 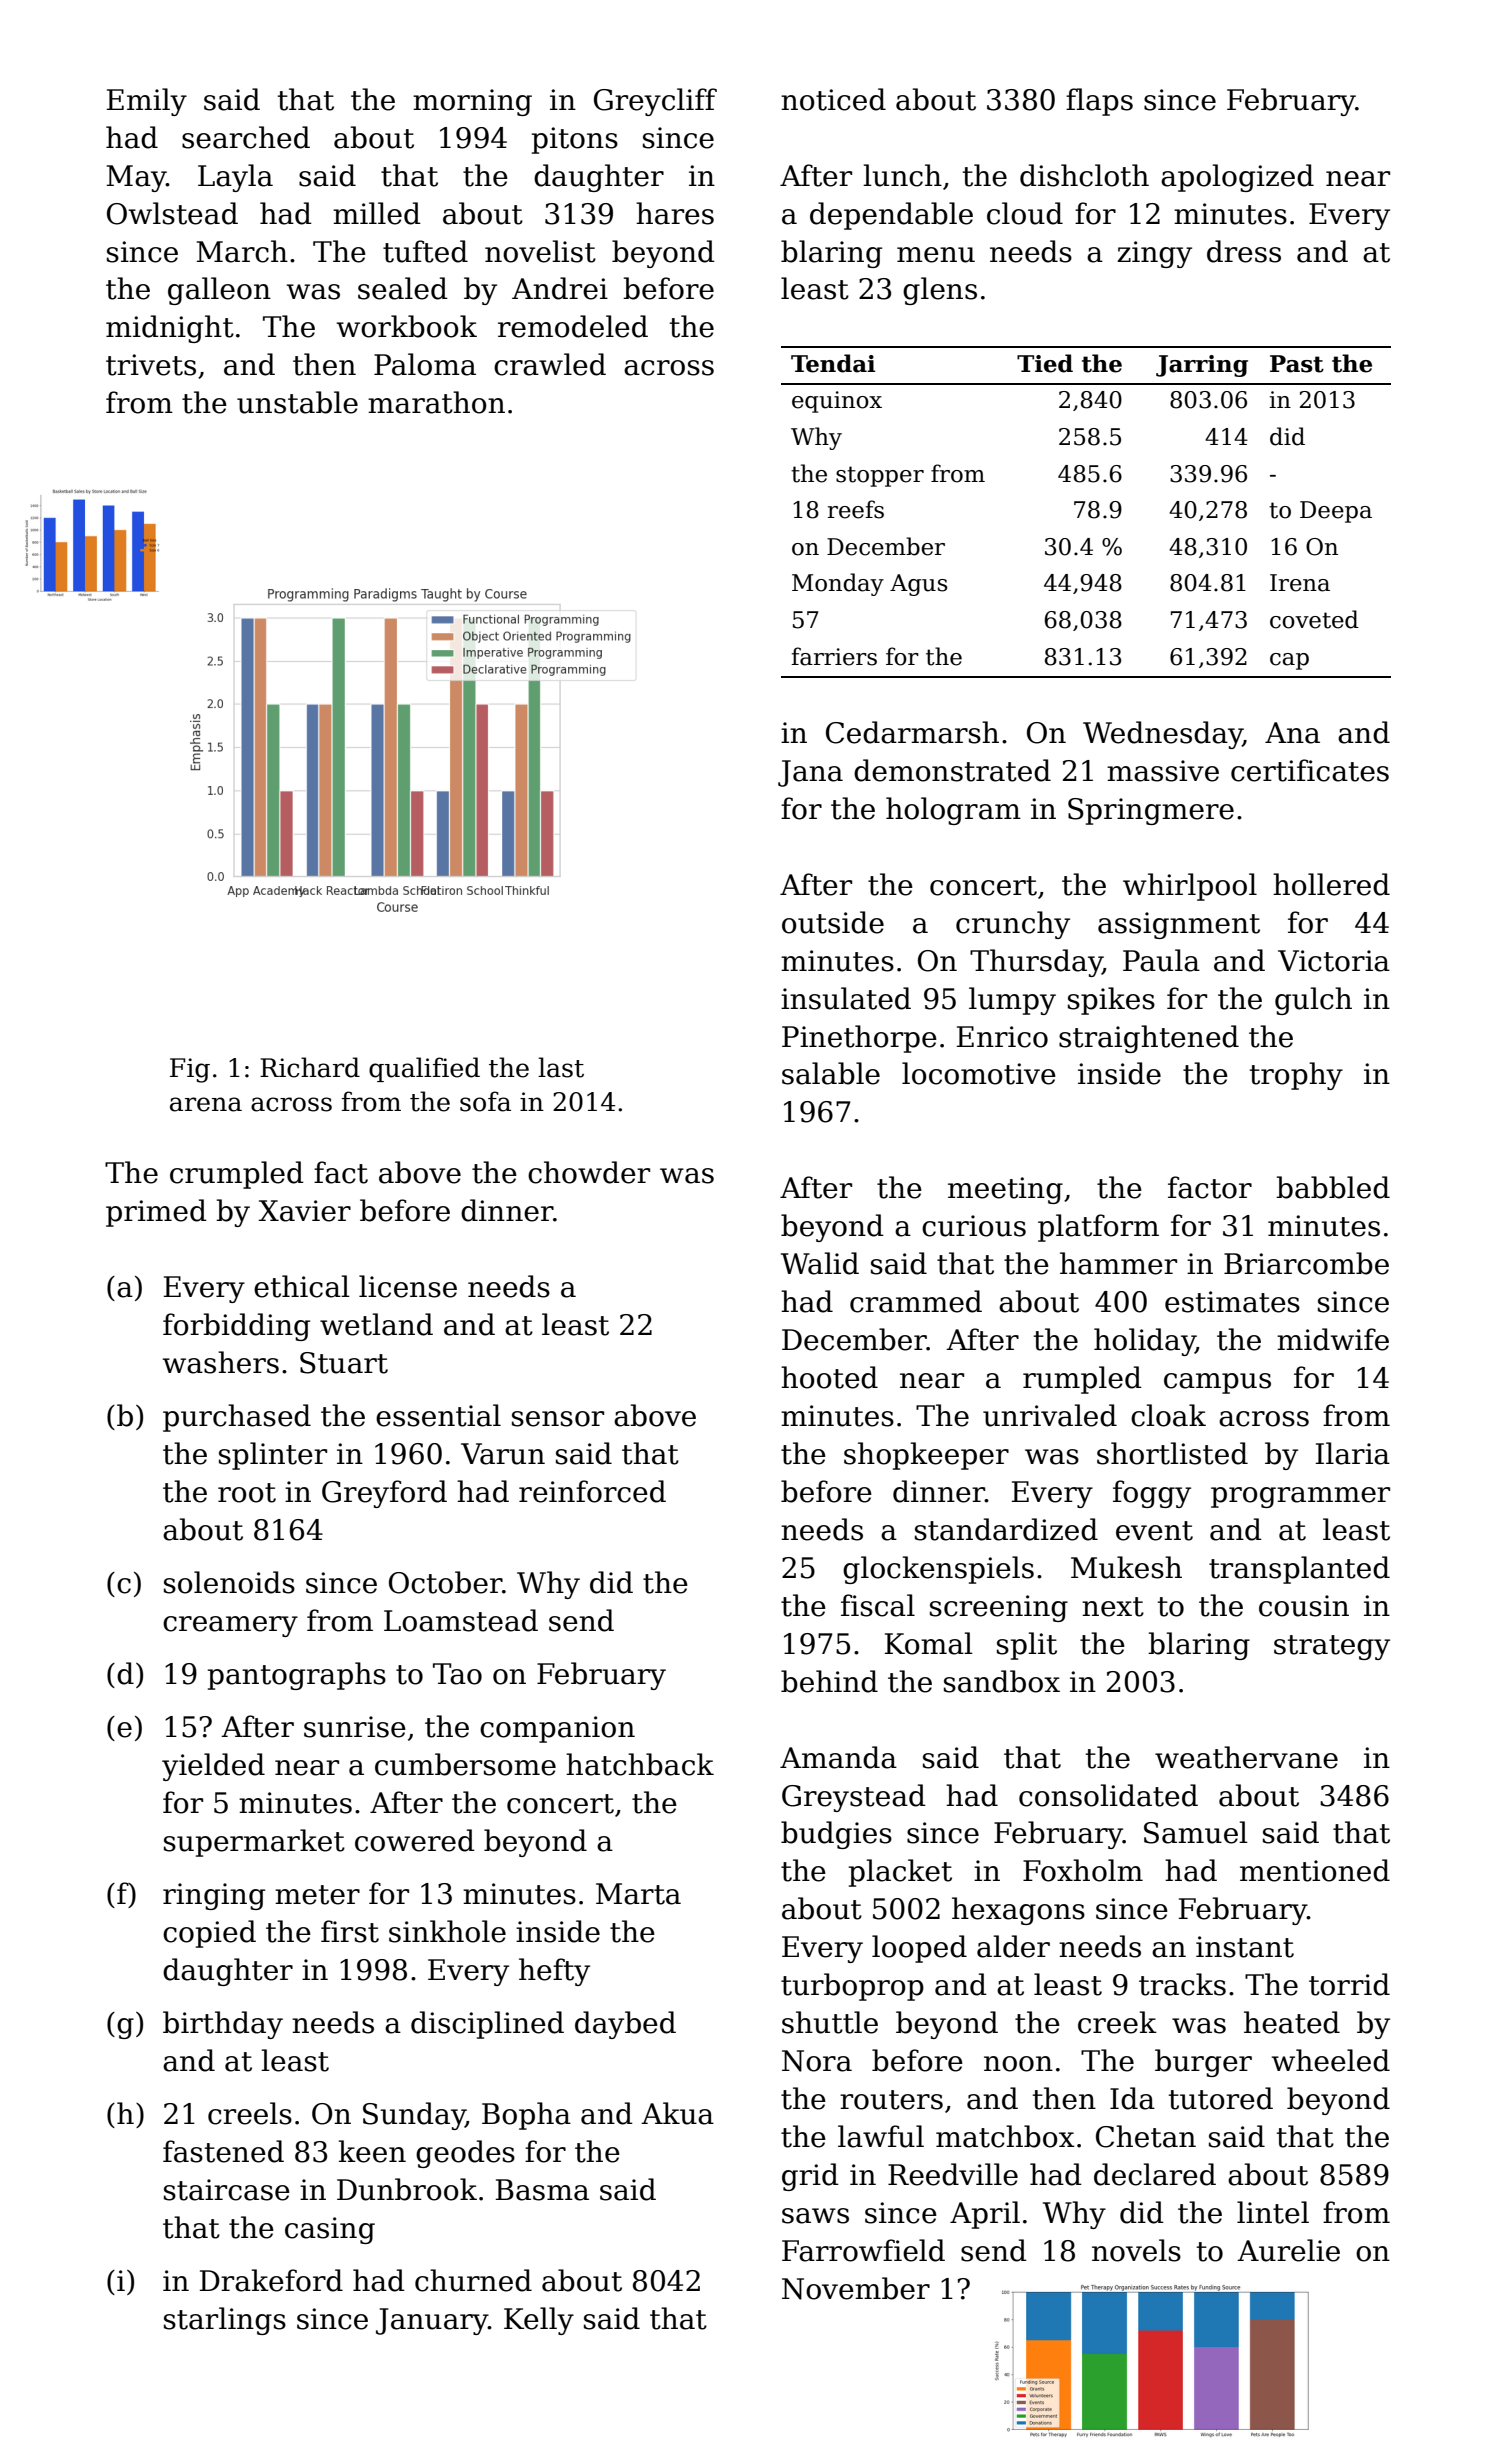 What do you see at coordinates (1203, 2063) in the screenshot?
I see `burger` at bounding box center [1203, 2063].
